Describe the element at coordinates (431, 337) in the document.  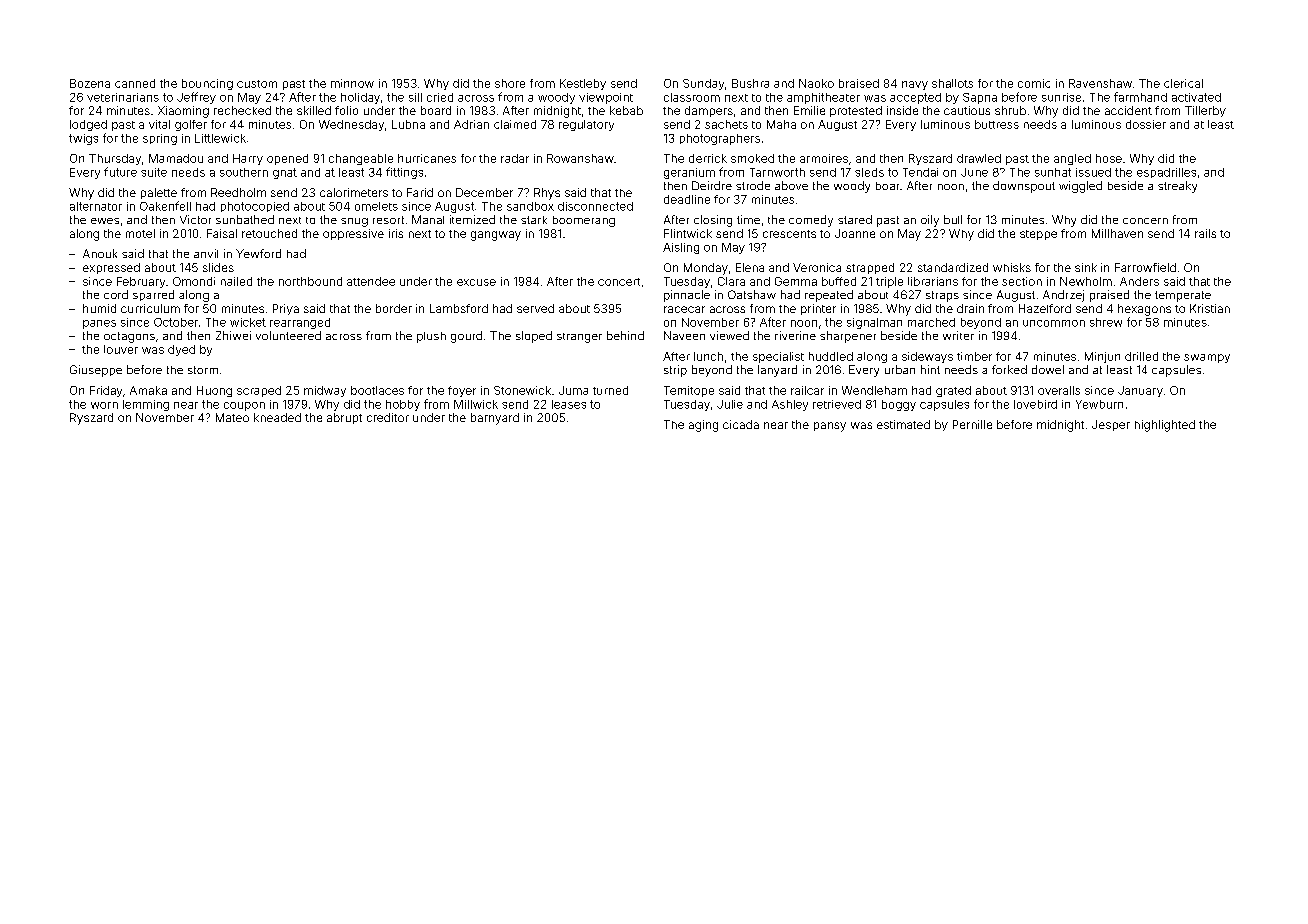
I see `plush` at that location.
